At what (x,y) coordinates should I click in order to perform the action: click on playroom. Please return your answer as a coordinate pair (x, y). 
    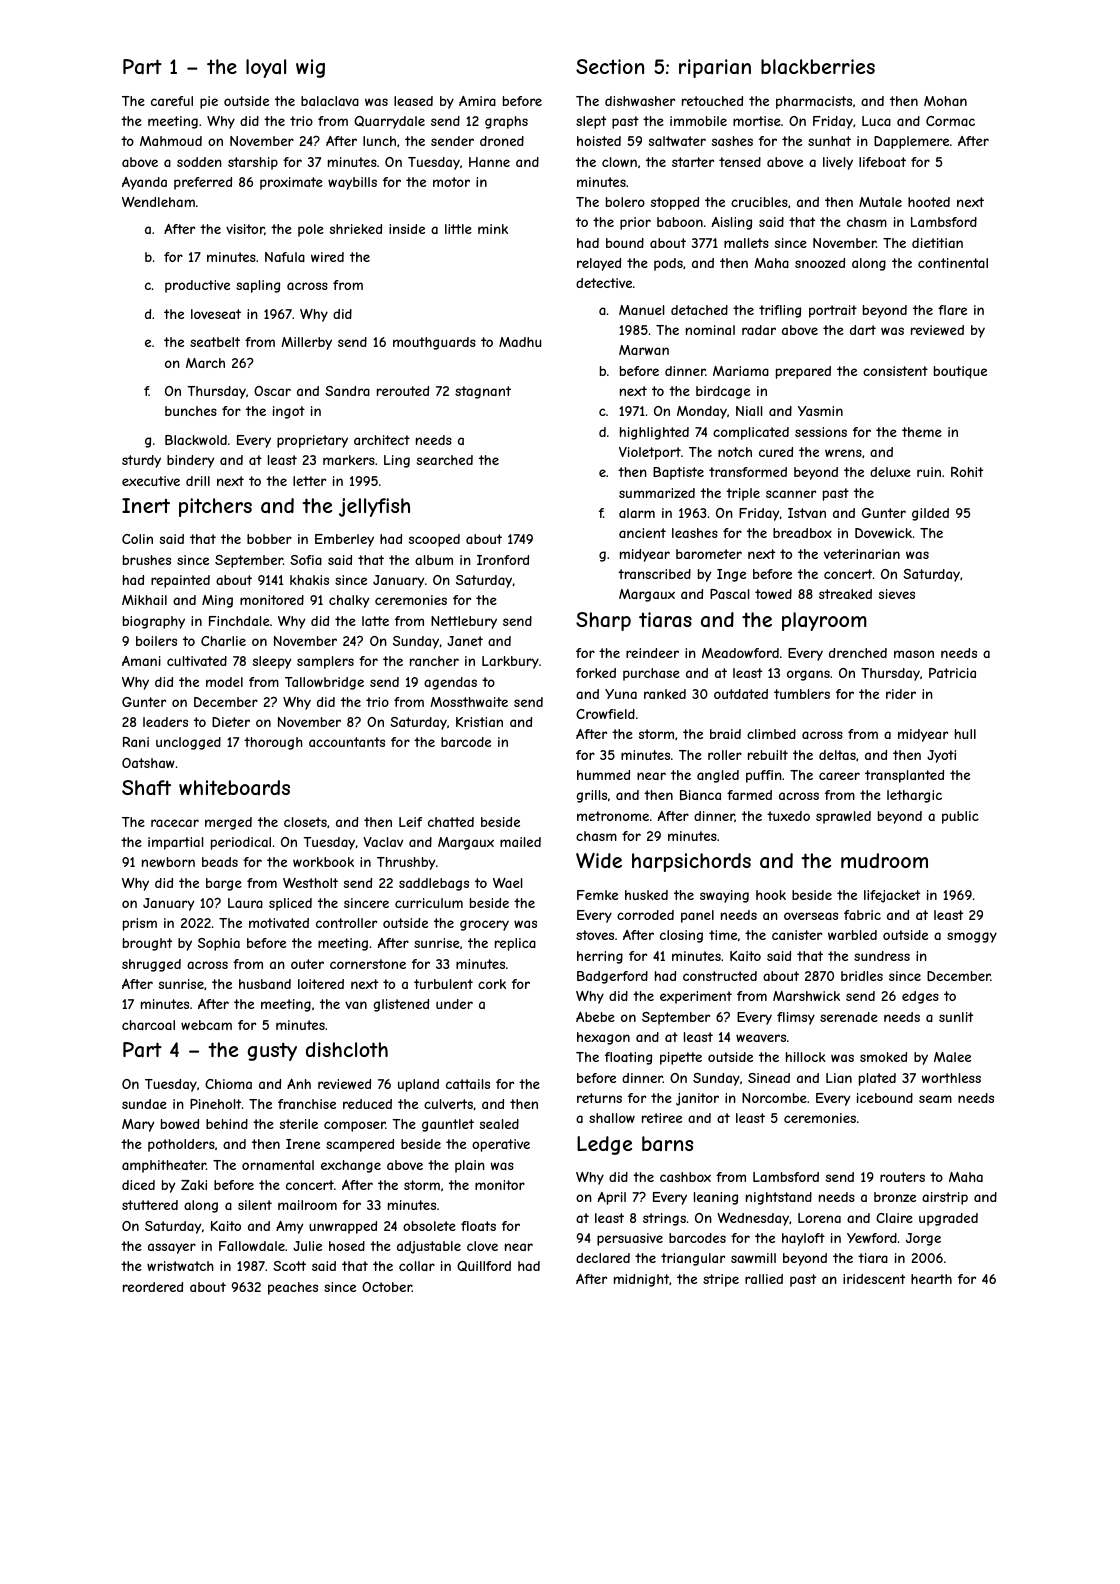
    Looking at the image, I should click on (824, 621).
